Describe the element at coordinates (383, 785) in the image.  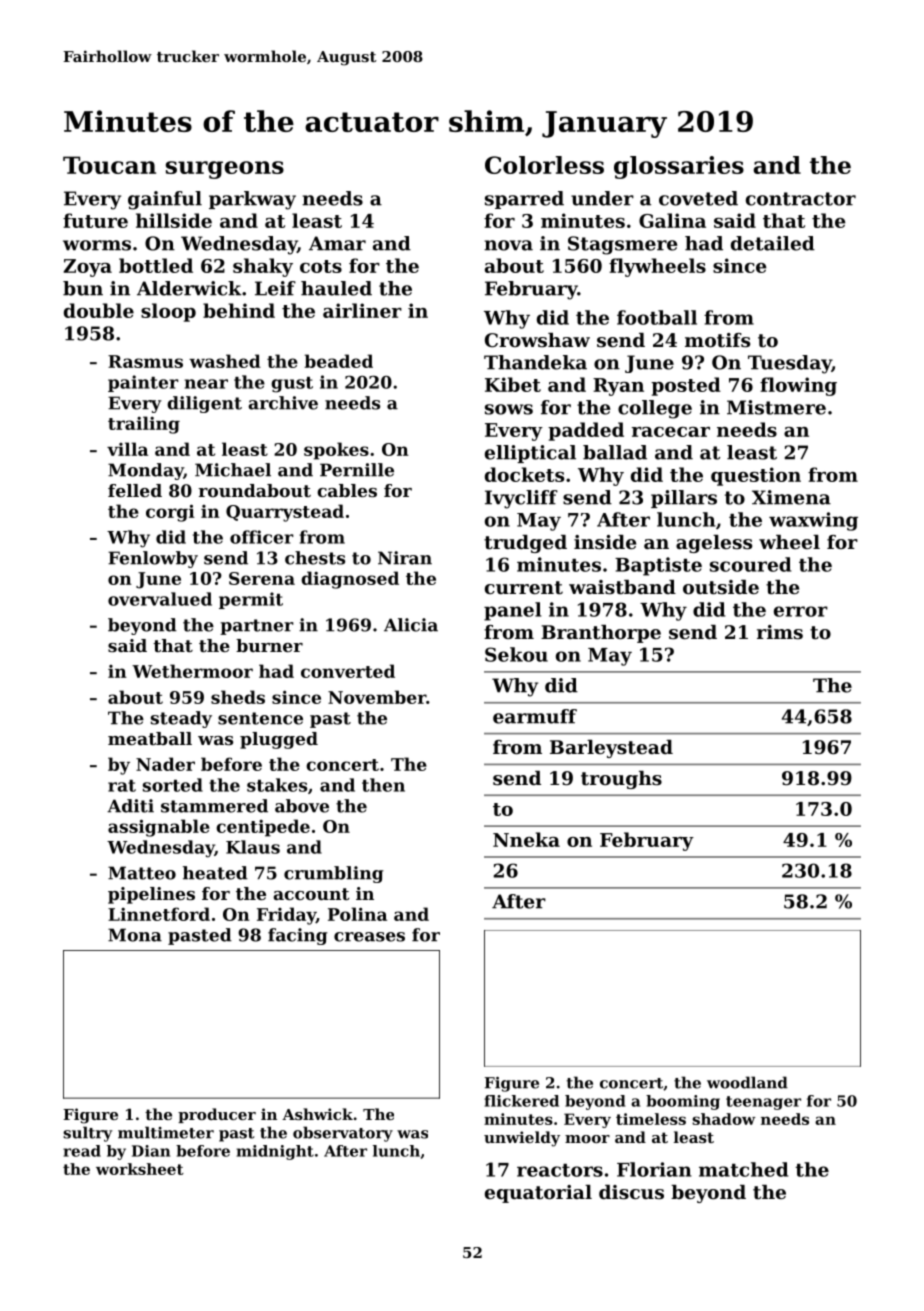
I see `then` at that location.
